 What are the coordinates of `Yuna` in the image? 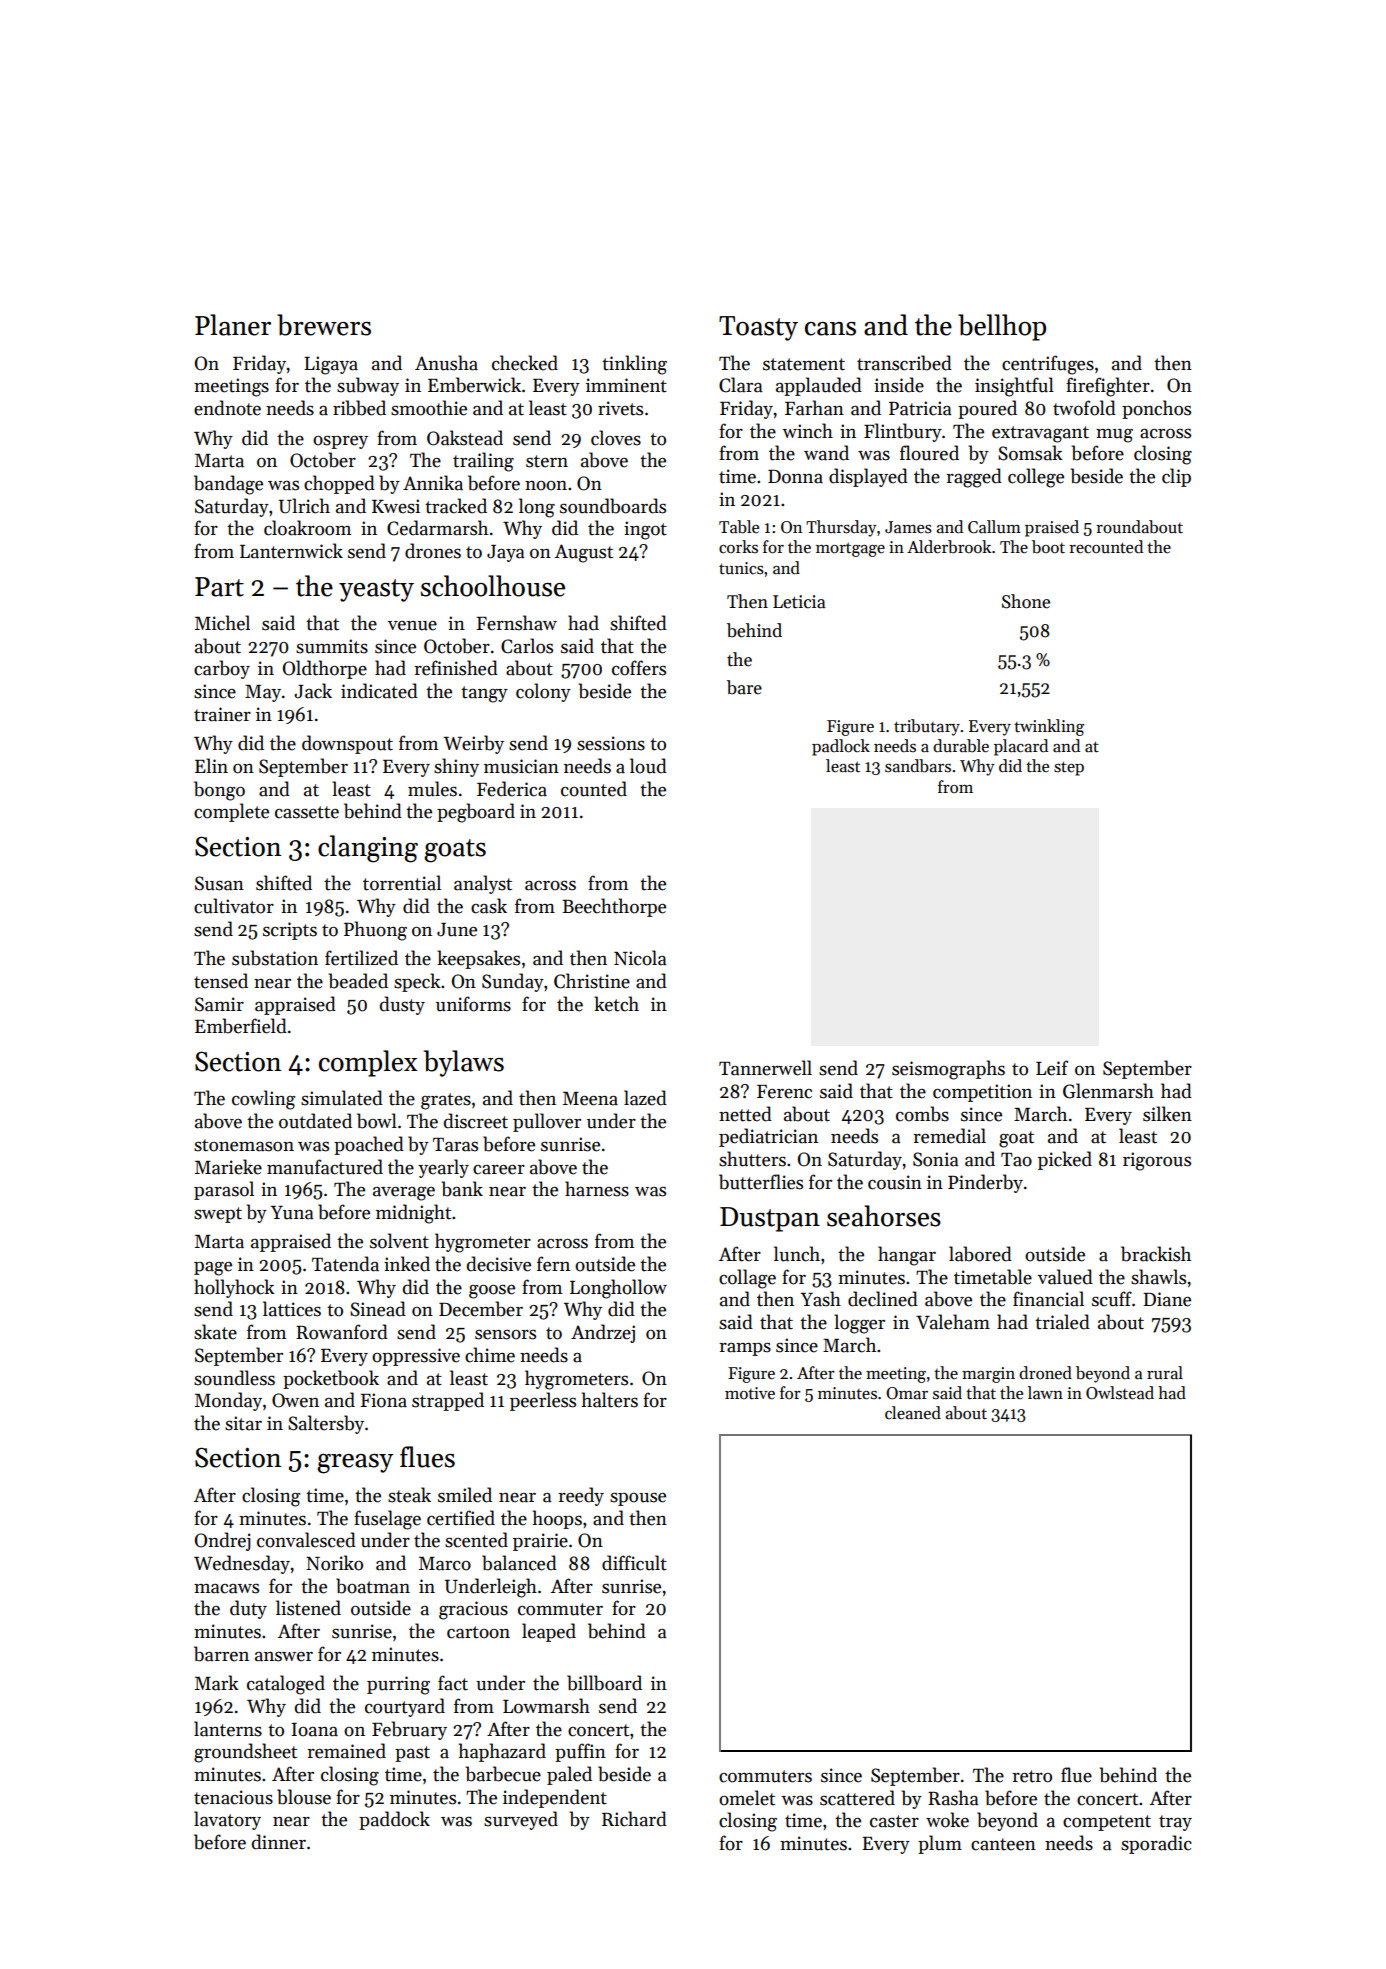 It's located at (292, 1213).
